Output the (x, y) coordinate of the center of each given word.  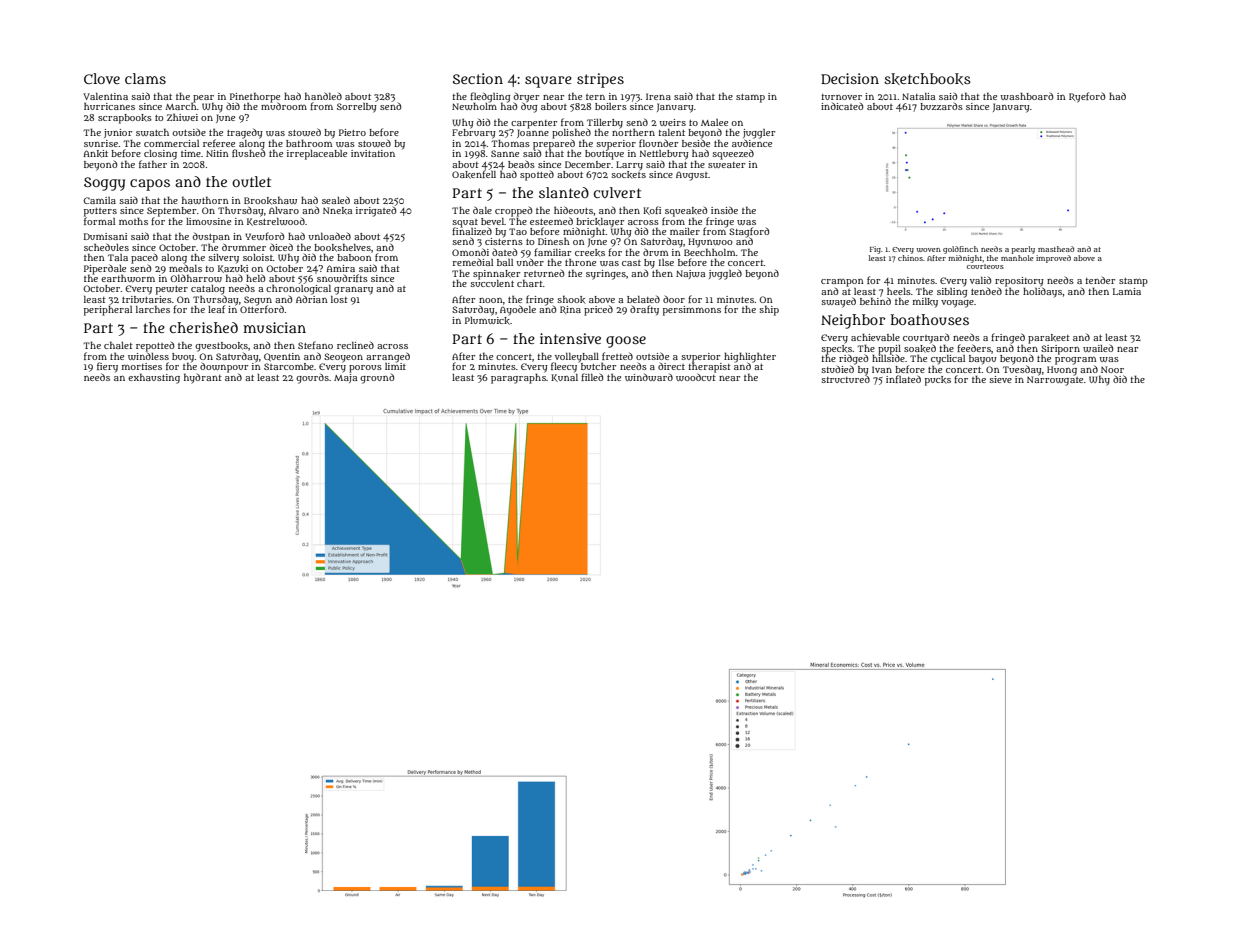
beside (696, 143)
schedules (106, 247)
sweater (726, 165)
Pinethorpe (255, 97)
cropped (513, 212)
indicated (842, 106)
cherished (204, 327)
